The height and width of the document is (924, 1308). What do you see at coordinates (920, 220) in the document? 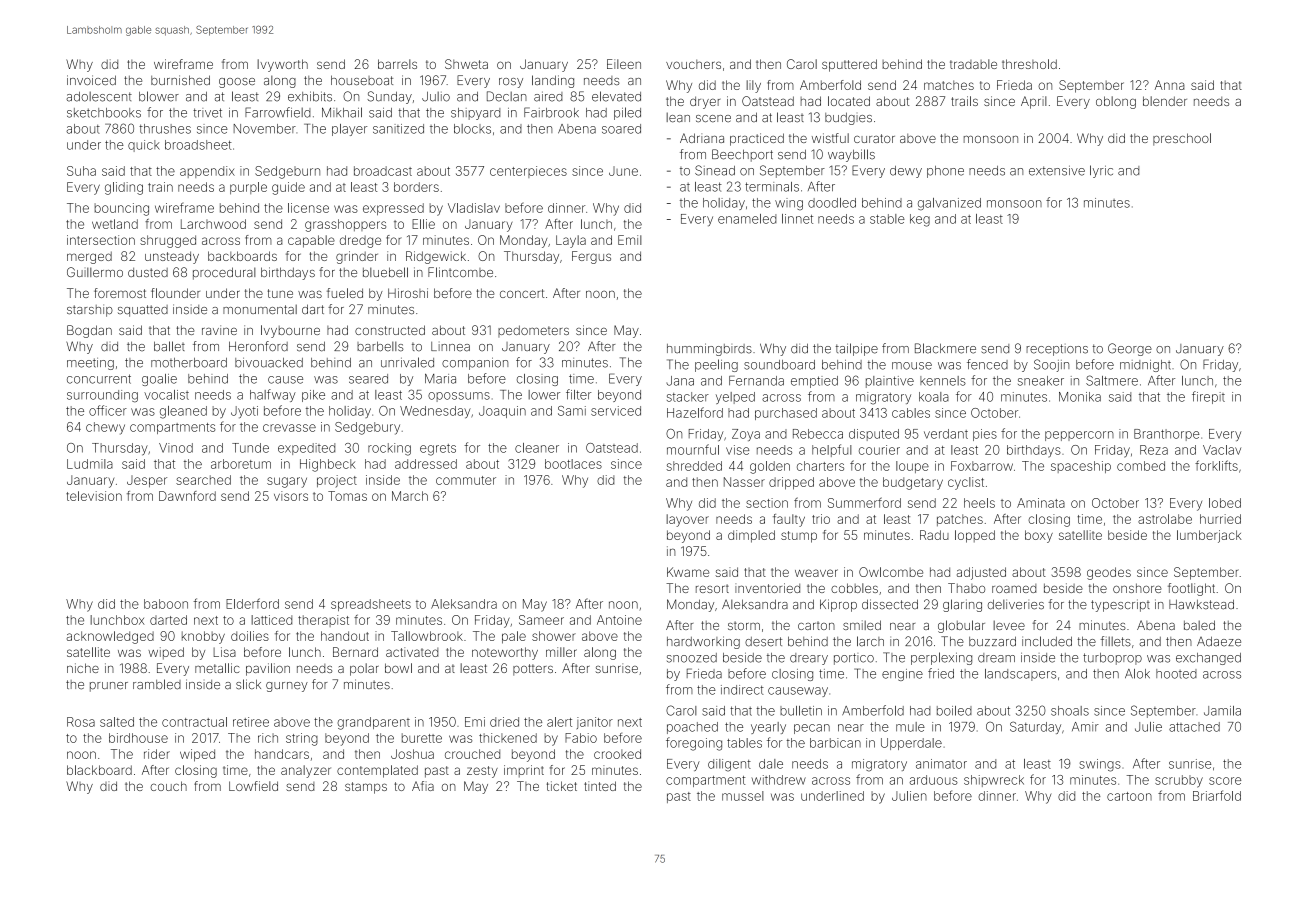
I see `keg` at bounding box center [920, 220].
